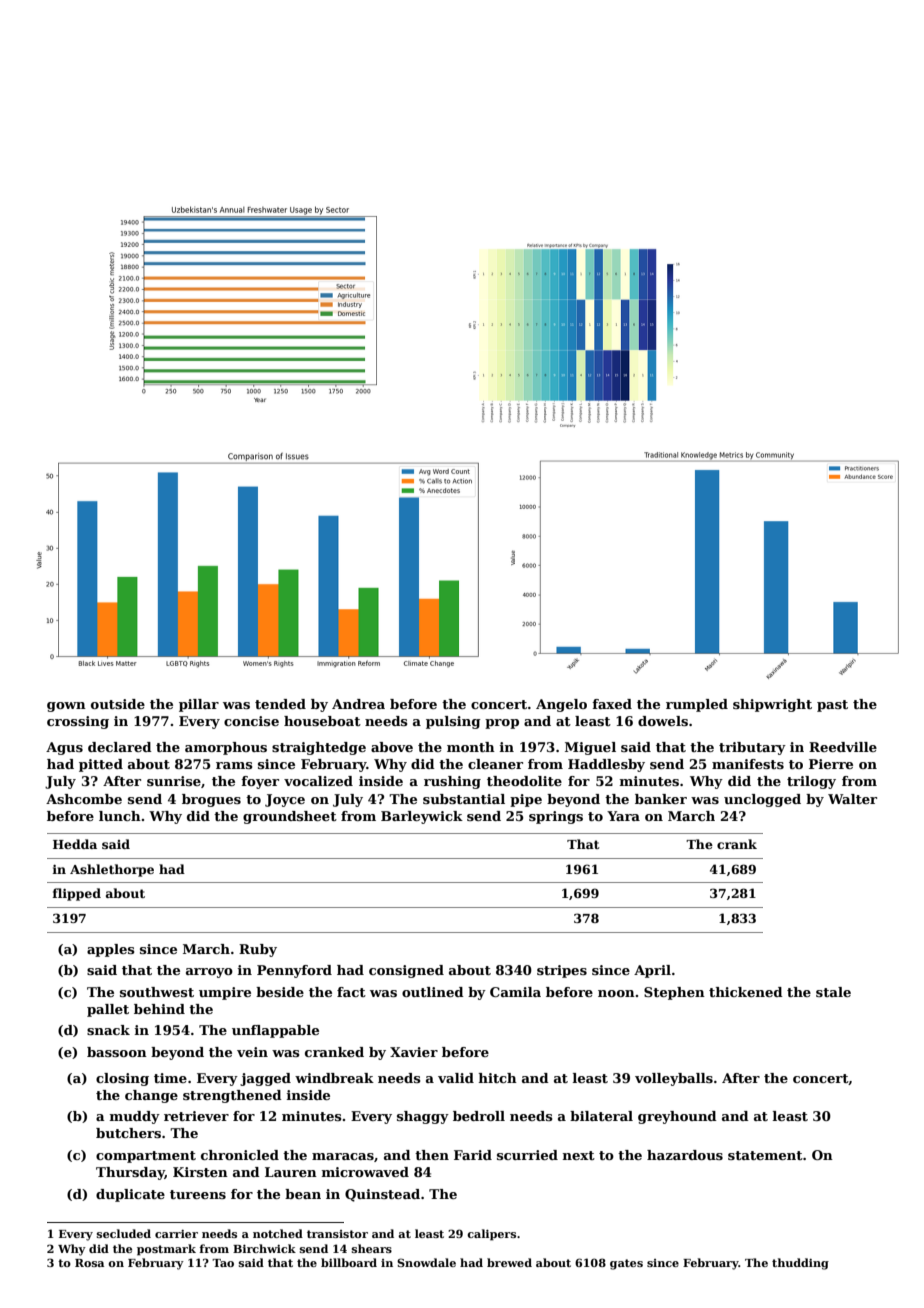 This image has height=1308, width=924. Describe the element at coordinates (111, 950) in the image. I see `apples` at that location.
